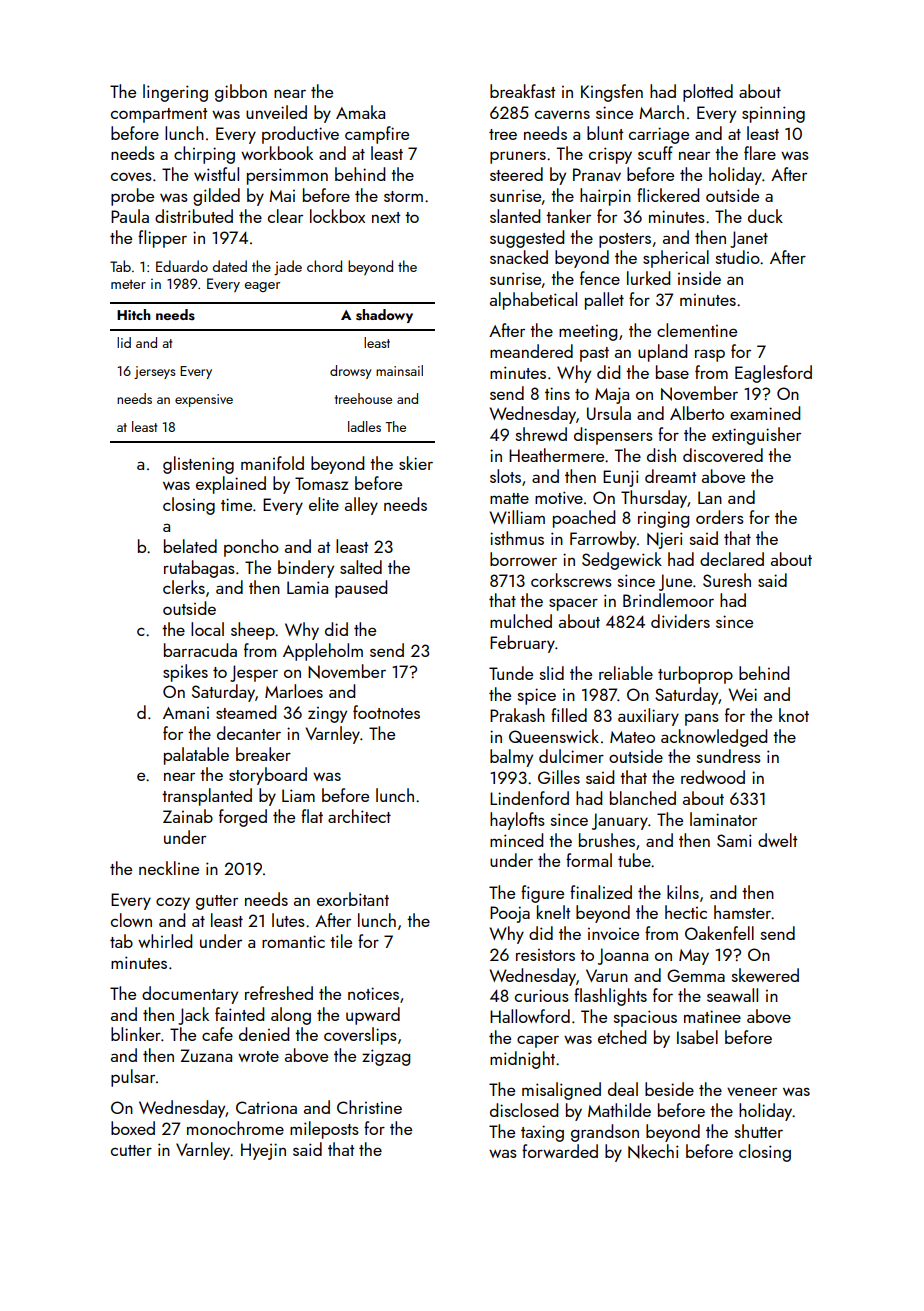 This screenshot has width=924, height=1311. Describe the element at coordinates (131, 176) in the screenshot. I see `coves` at that location.
